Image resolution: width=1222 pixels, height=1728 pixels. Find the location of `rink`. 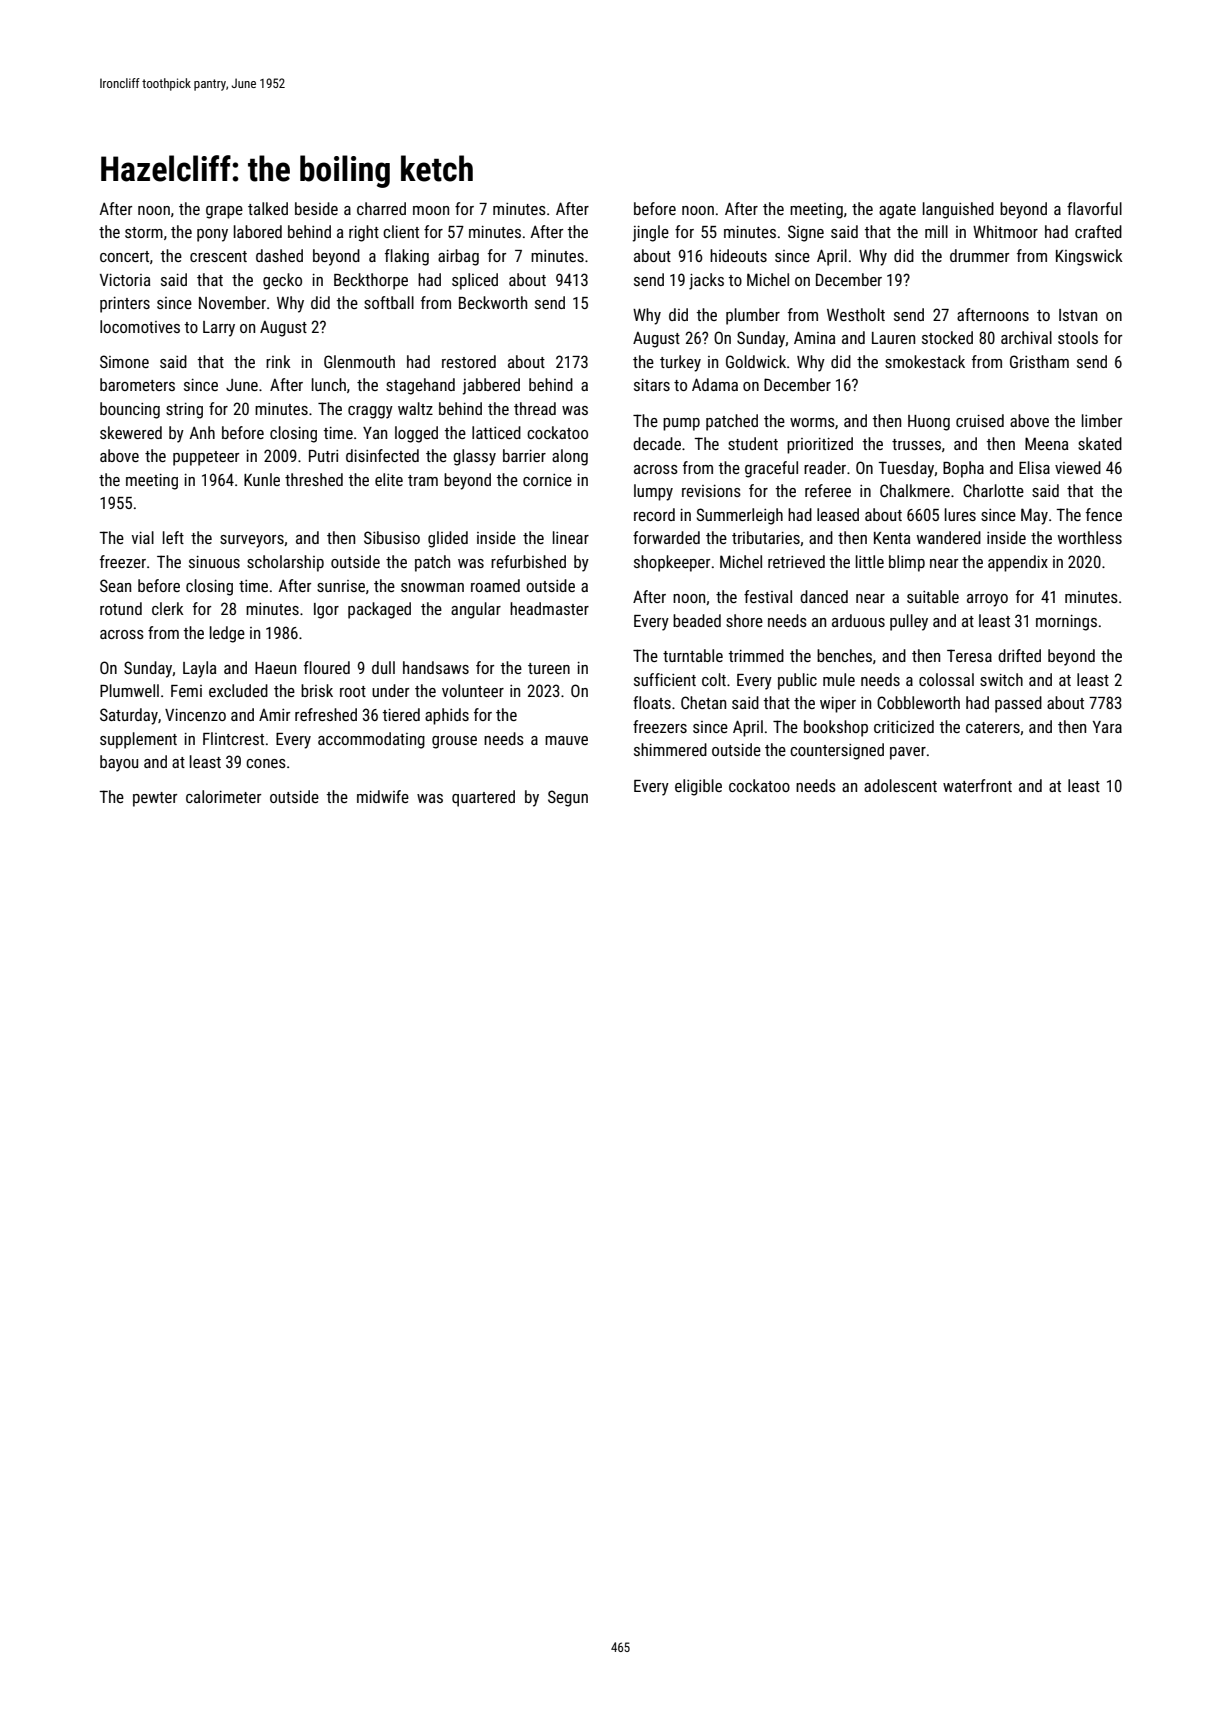

rink is located at coordinates (278, 361).
